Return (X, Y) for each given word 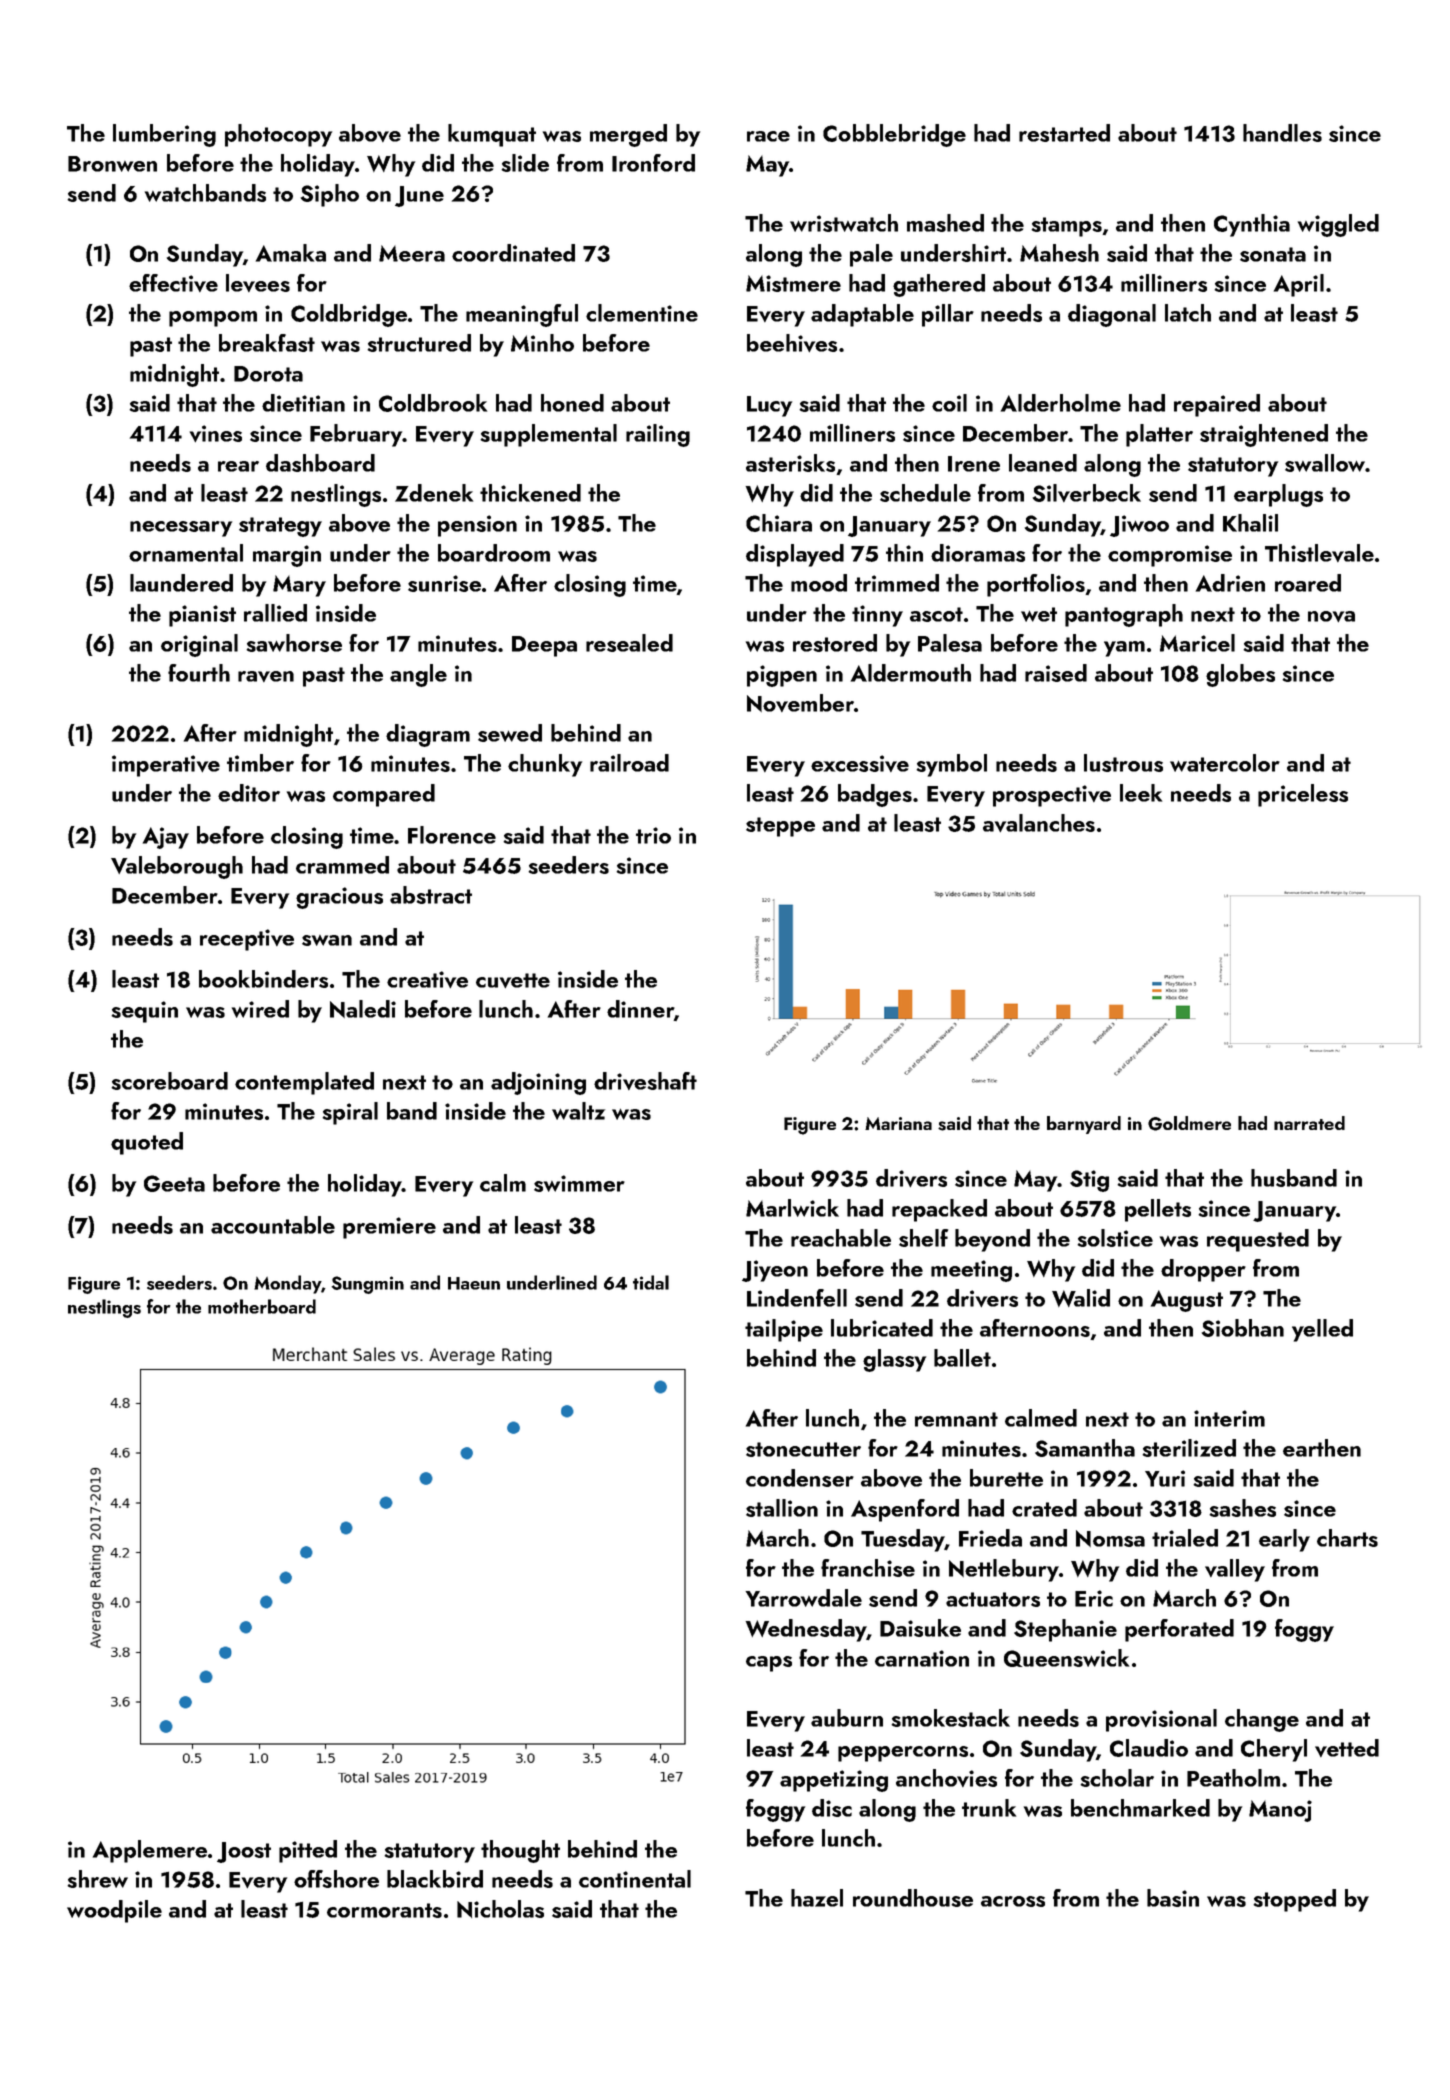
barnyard (1084, 1125)
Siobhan (1243, 1328)
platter (1159, 435)
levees (258, 283)
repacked (939, 1210)
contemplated (304, 1083)
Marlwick (792, 1208)
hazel (817, 1898)
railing (658, 435)
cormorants (384, 1910)
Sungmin (367, 1285)
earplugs (1278, 495)
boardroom (494, 553)
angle (418, 675)
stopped (1294, 1900)
